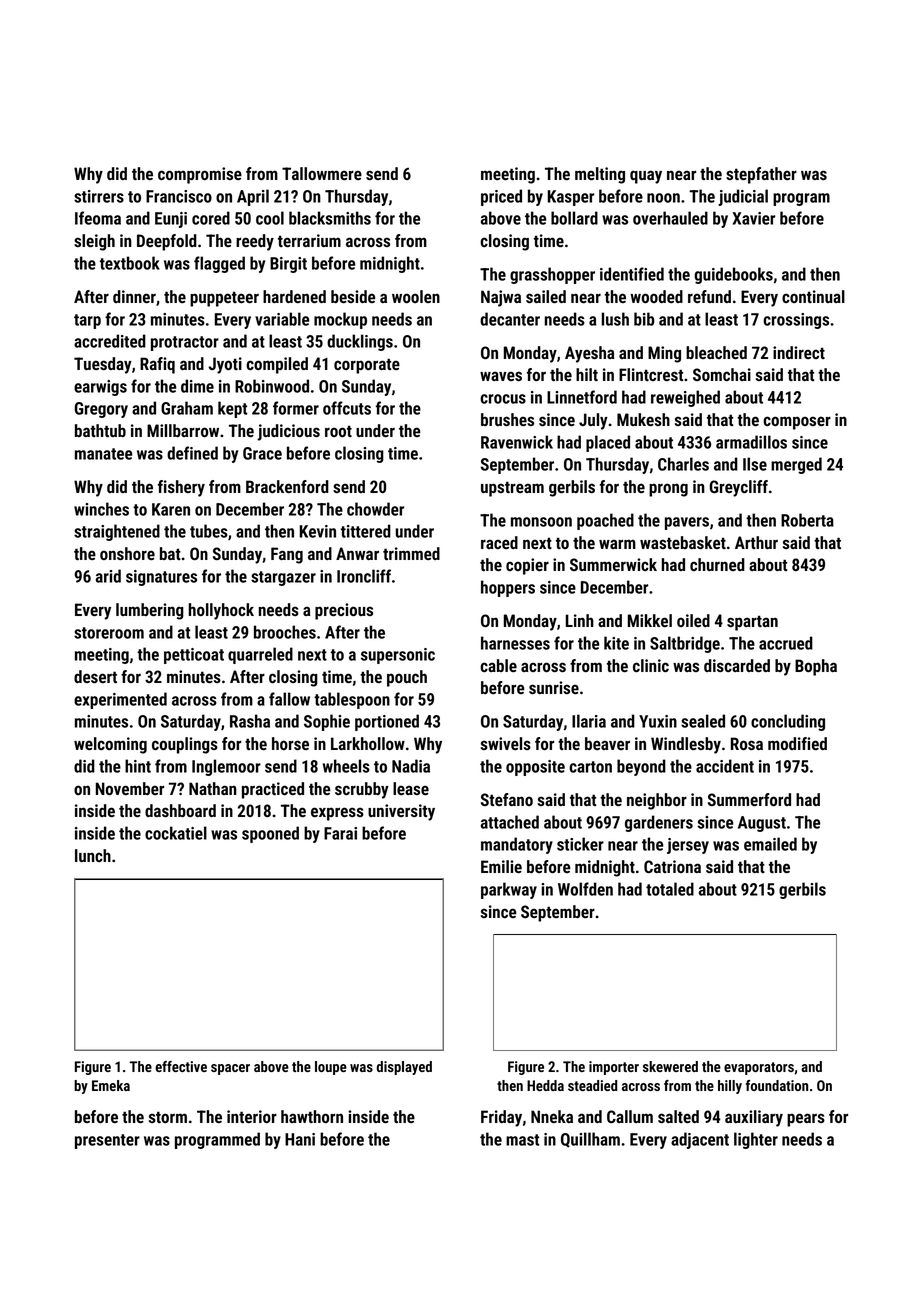 The width and height of the document is (924, 1311). I want to click on Hedda, so click(545, 1085).
